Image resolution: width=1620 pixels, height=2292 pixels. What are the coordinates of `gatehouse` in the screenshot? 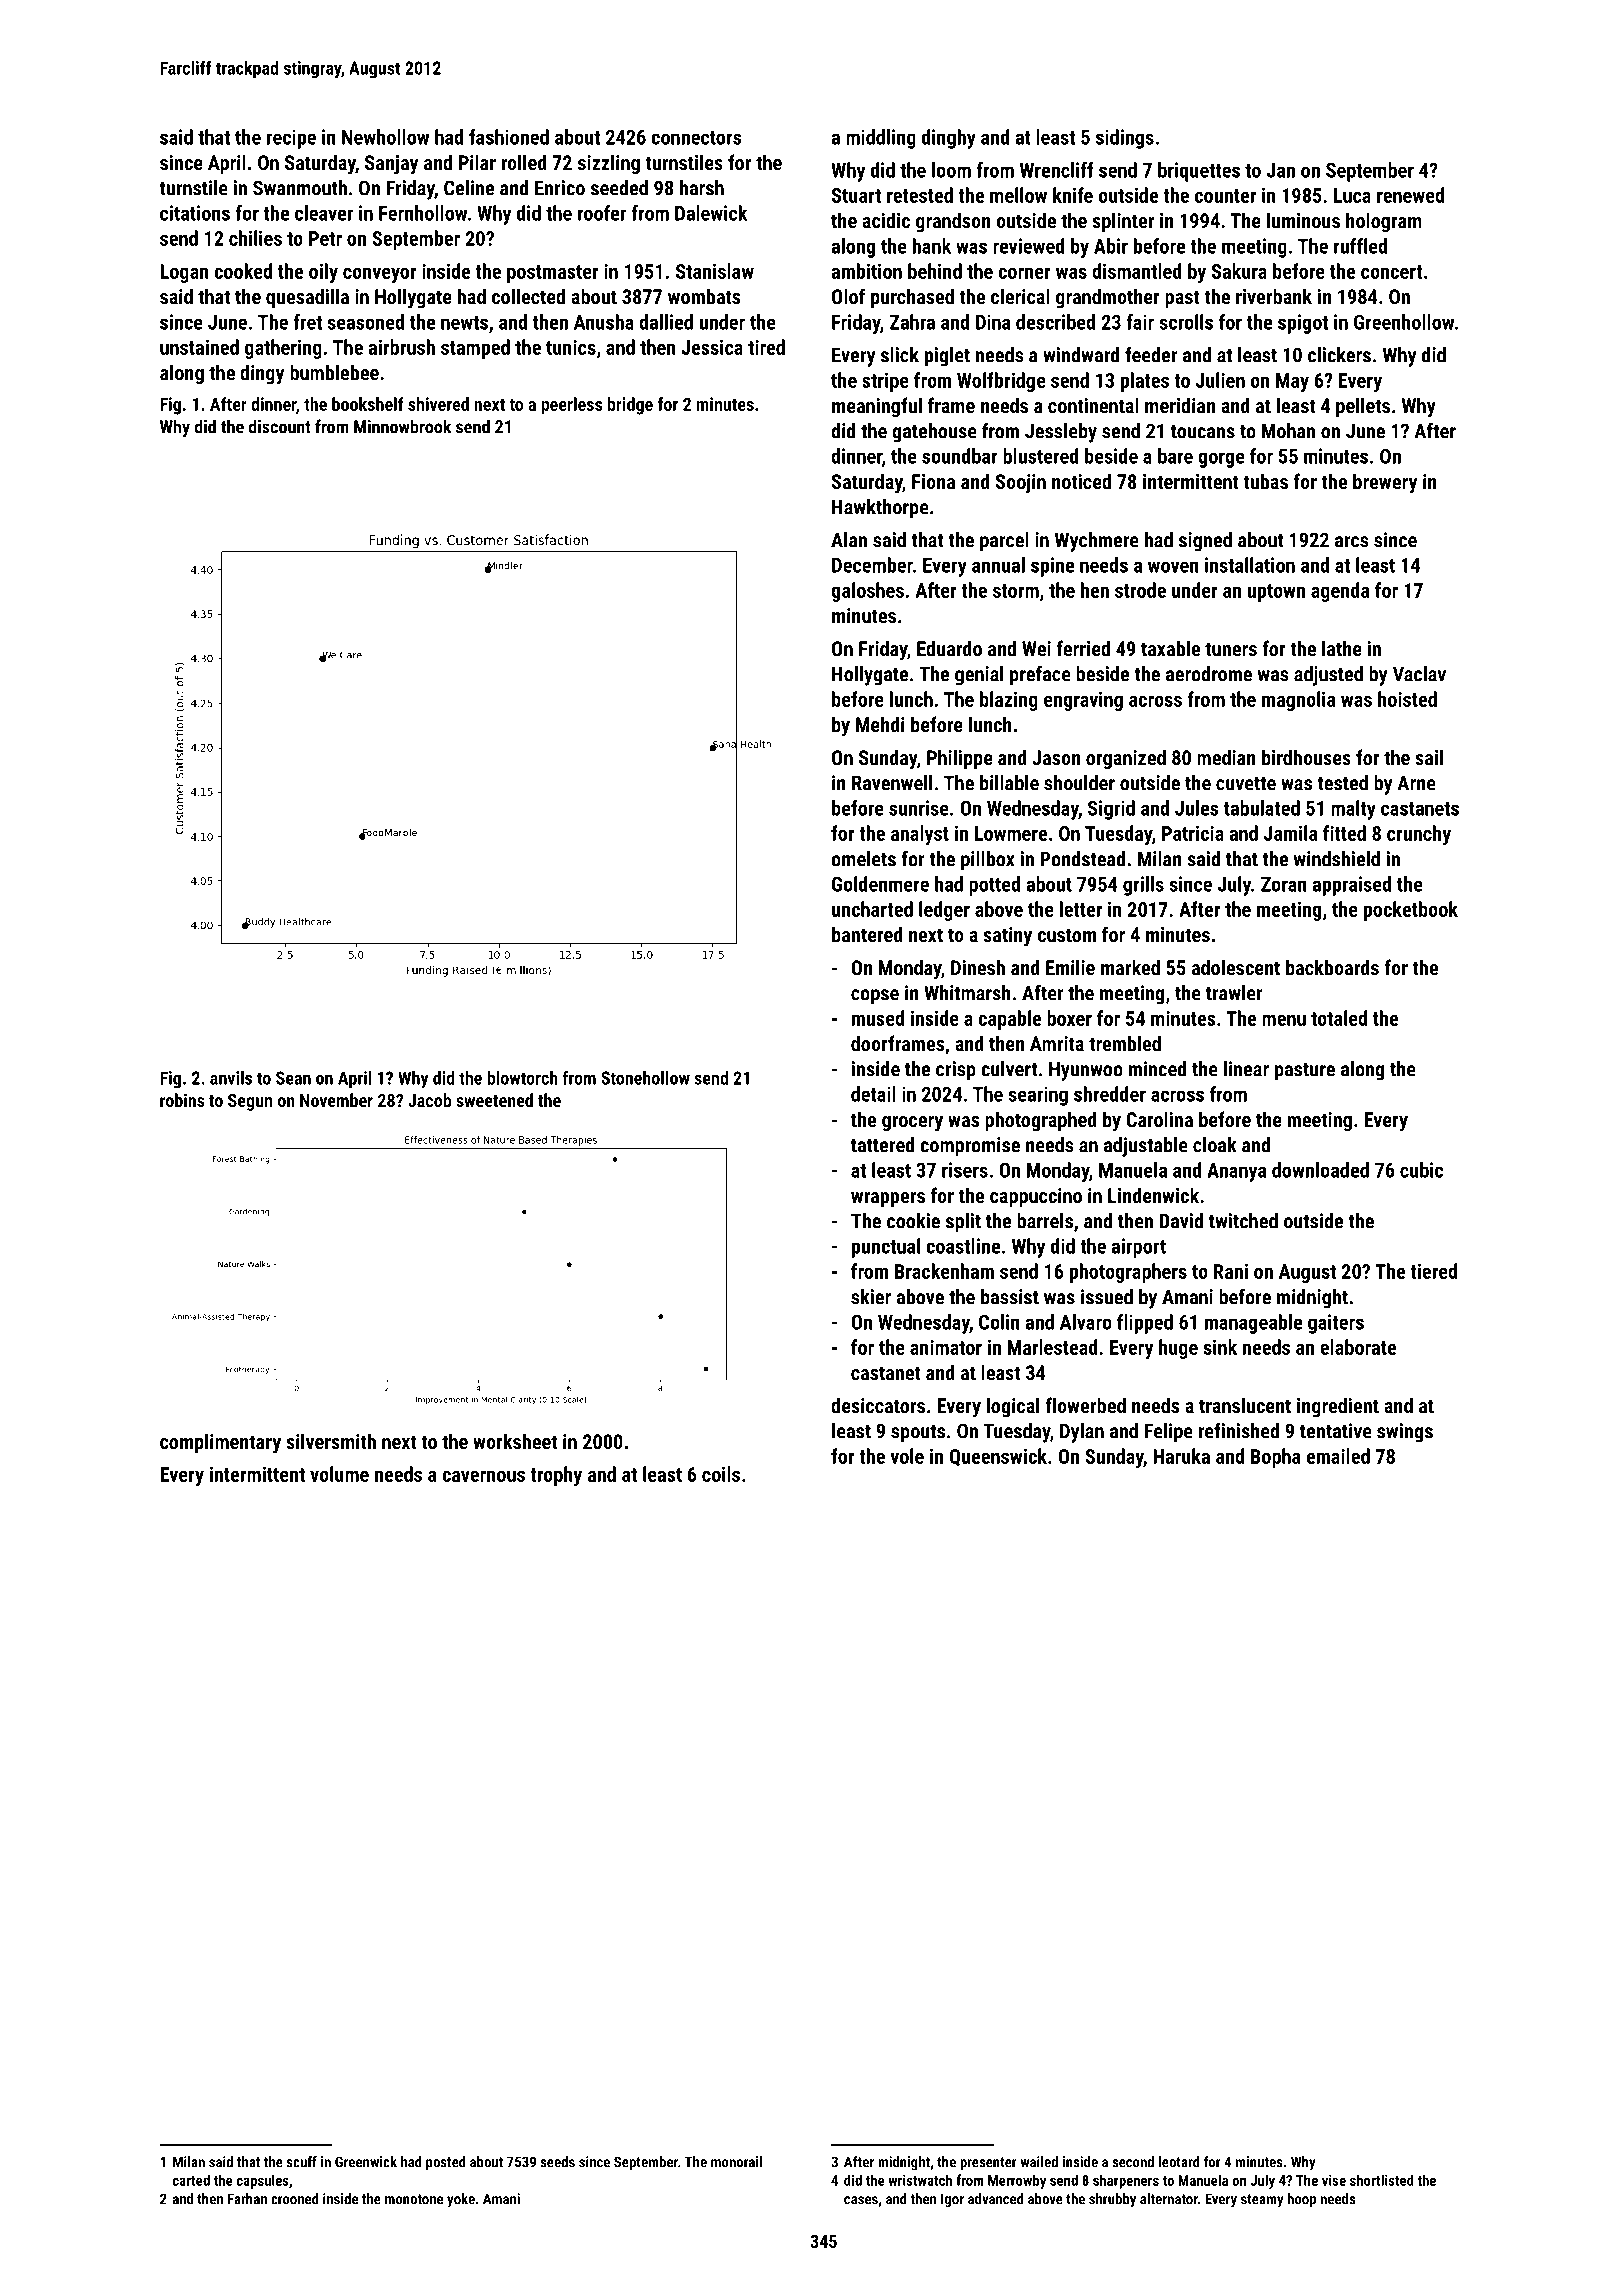 It's located at (934, 433).
